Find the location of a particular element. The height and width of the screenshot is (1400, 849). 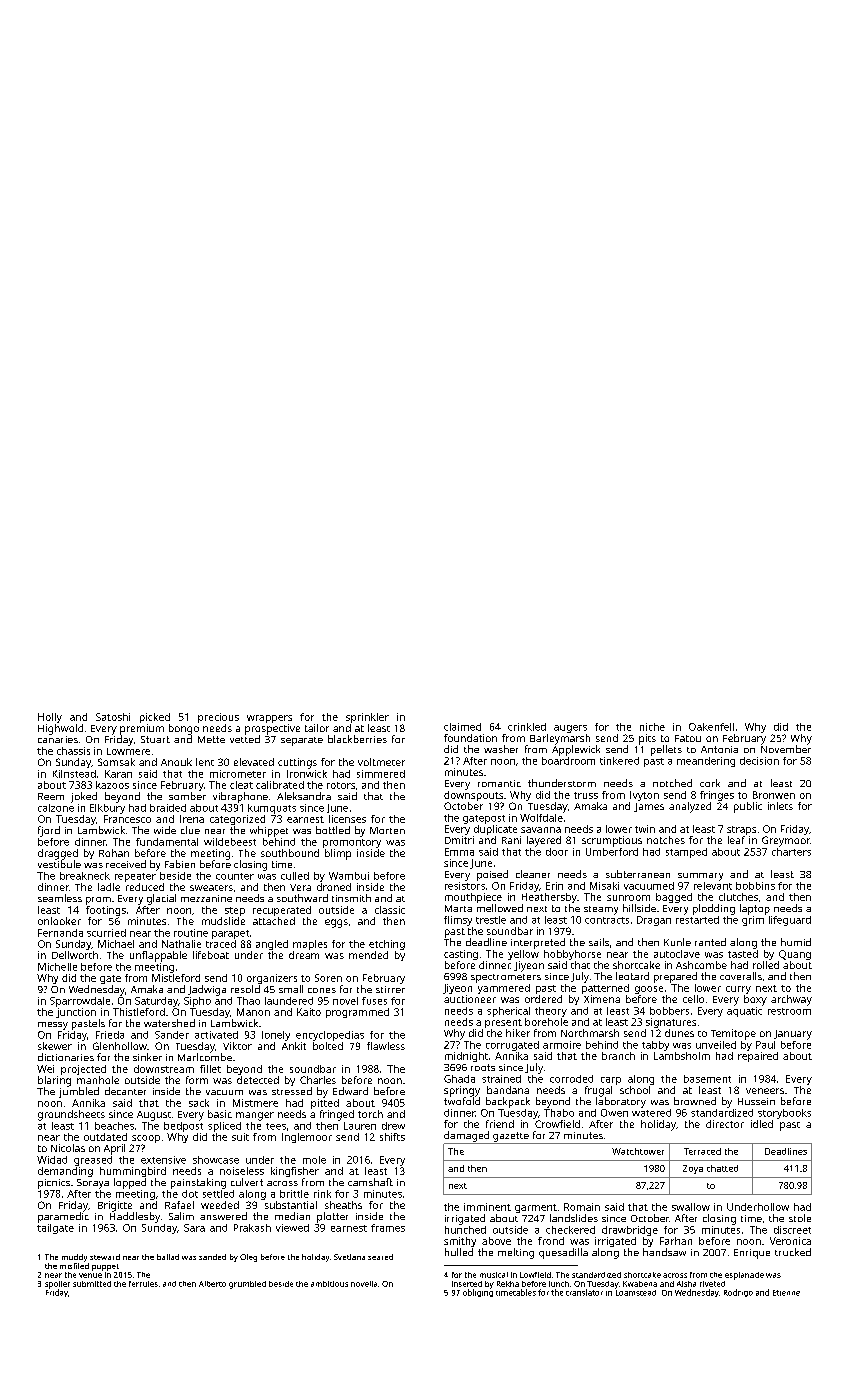

Oakenfell is located at coordinates (711, 727).
